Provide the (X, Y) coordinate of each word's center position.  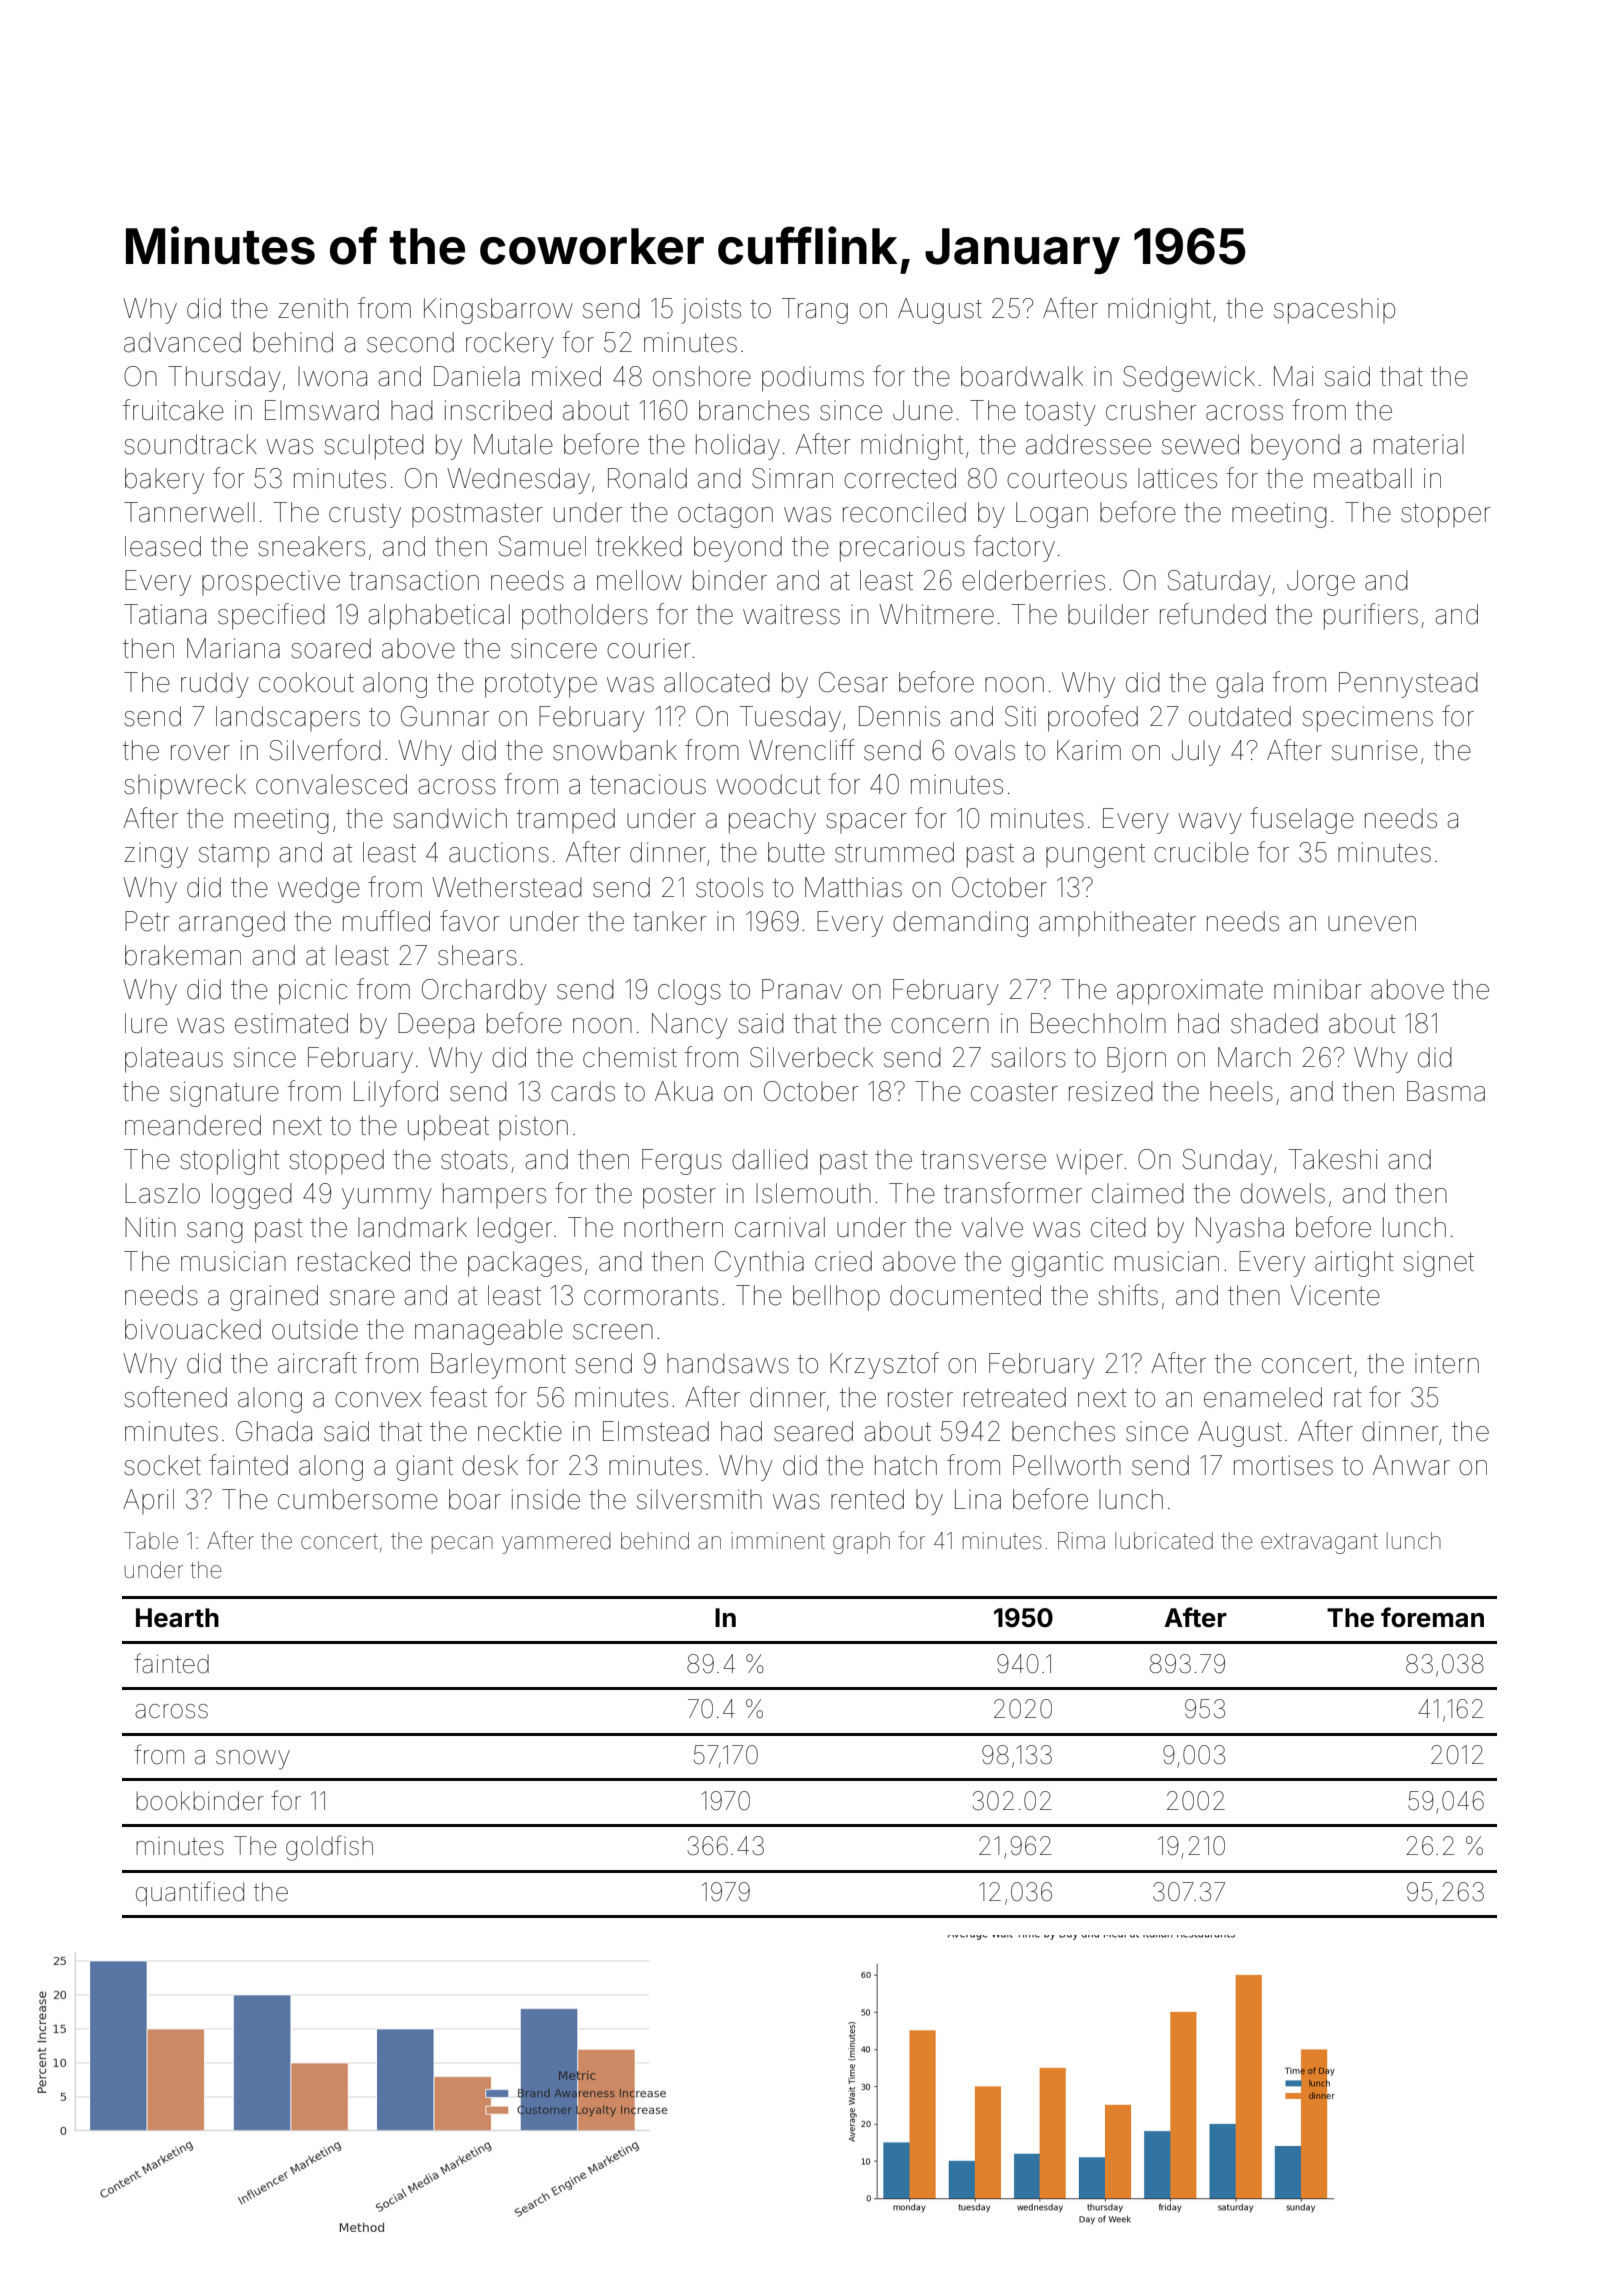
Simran (792, 478)
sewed (1200, 444)
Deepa (436, 1026)
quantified (190, 1893)
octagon (725, 516)
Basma (1446, 1091)
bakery (164, 481)
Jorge (1321, 583)
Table (151, 1541)
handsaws (728, 1363)
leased (163, 546)
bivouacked (193, 1329)
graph (861, 1543)
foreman (1432, 1617)
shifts (1128, 1295)
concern (940, 1026)
